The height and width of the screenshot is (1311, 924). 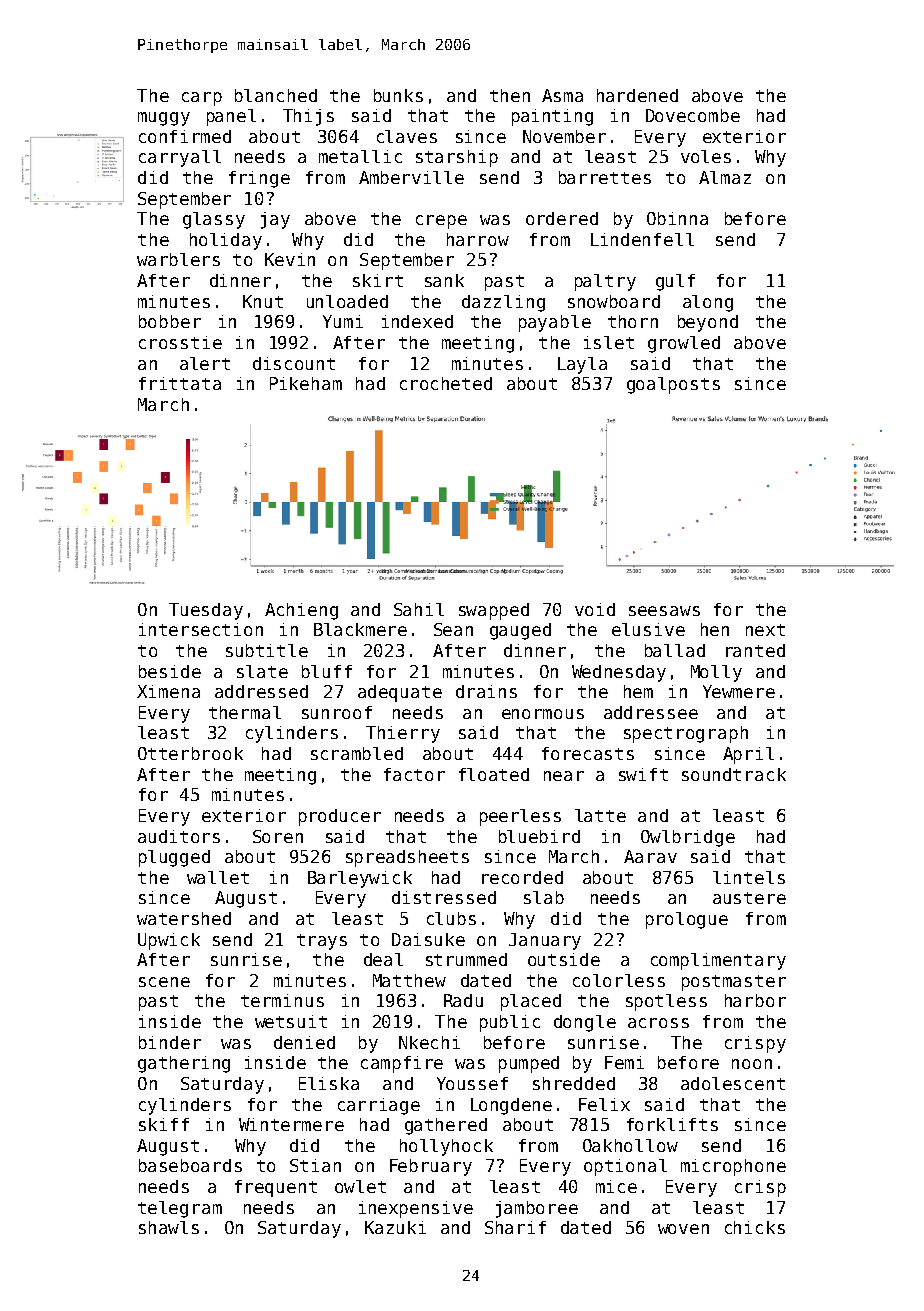 I want to click on adequate, so click(x=400, y=693).
